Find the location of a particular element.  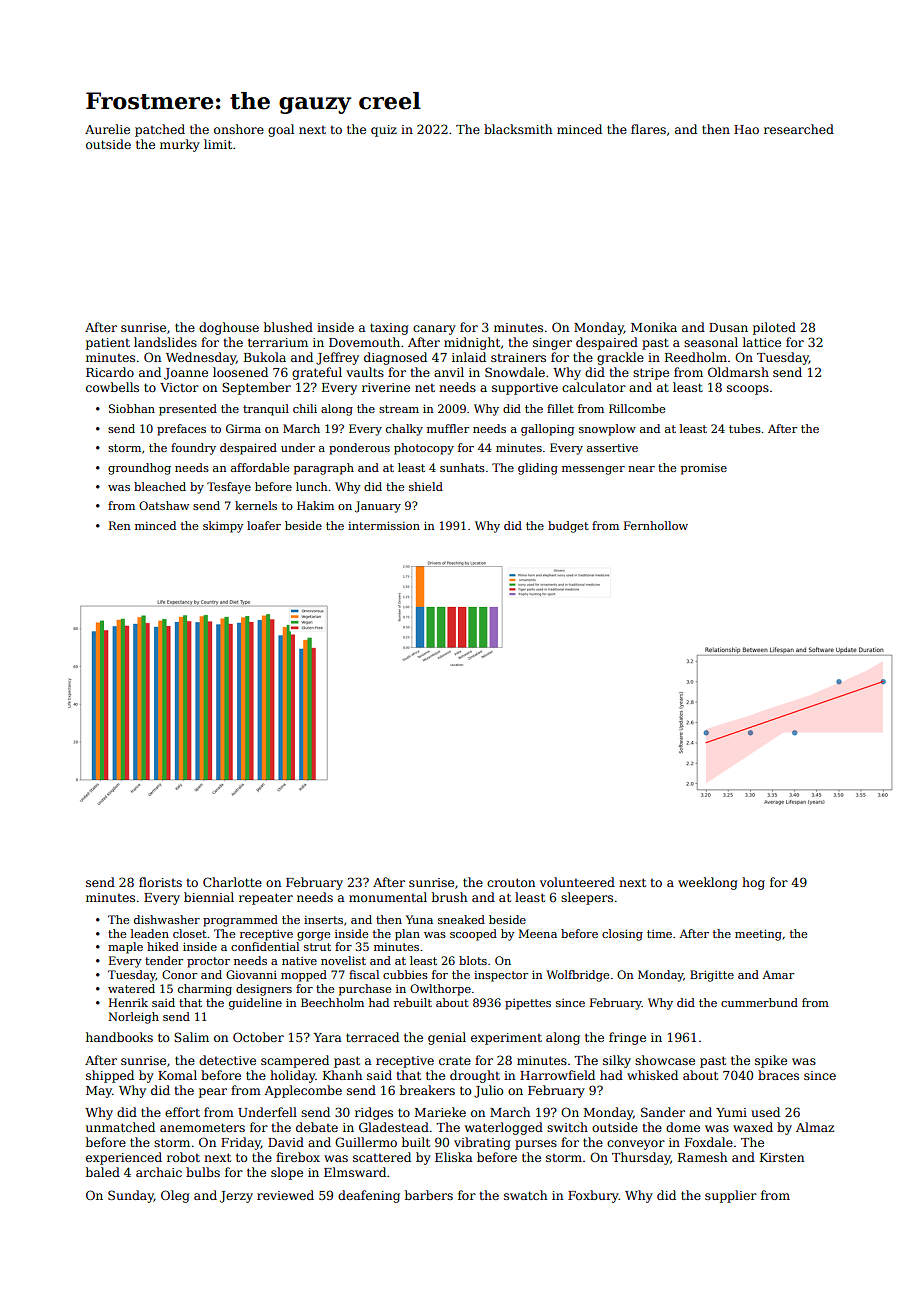

skimpy is located at coordinates (223, 527).
